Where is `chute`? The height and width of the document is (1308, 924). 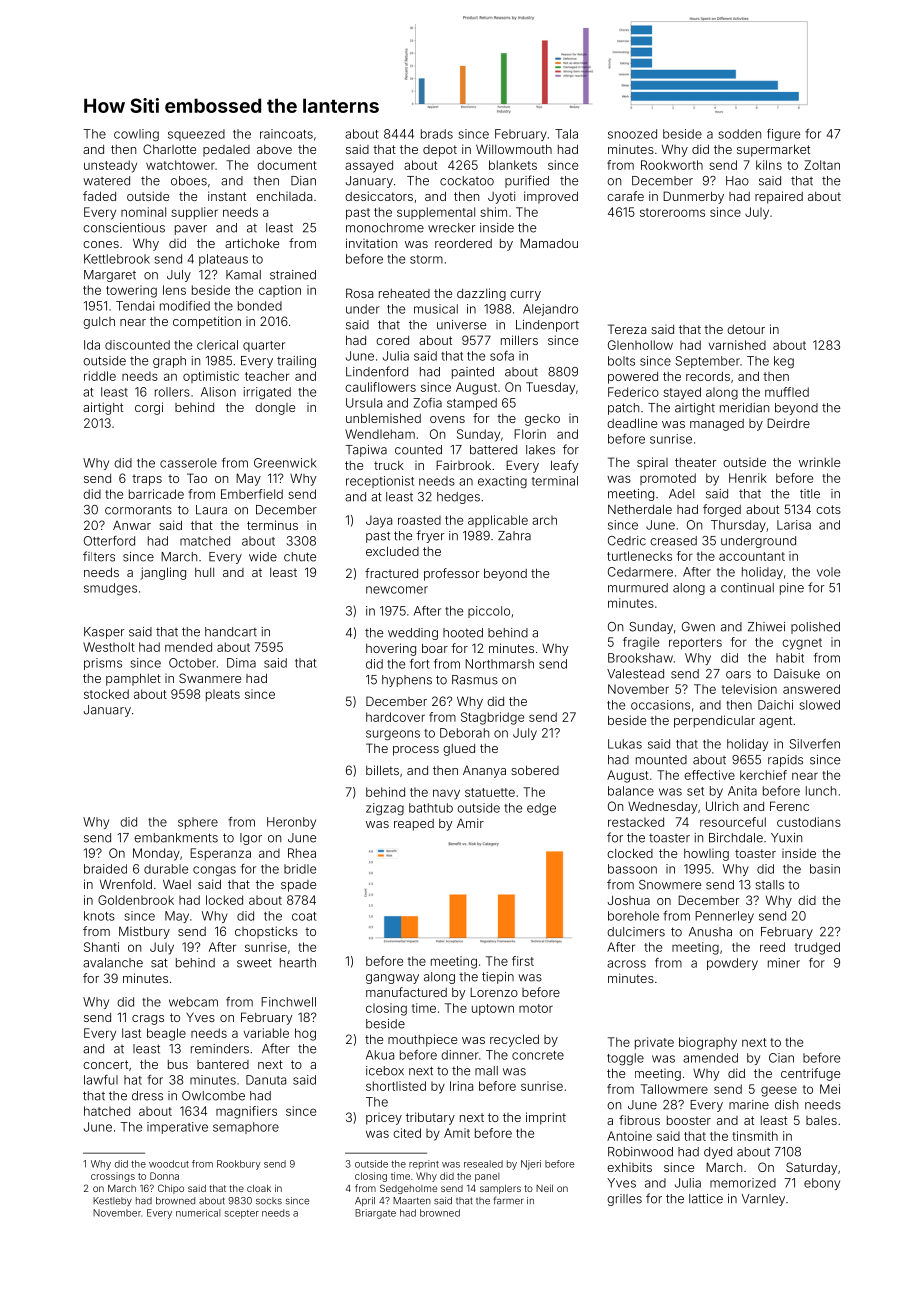
chute is located at coordinates (300, 557).
